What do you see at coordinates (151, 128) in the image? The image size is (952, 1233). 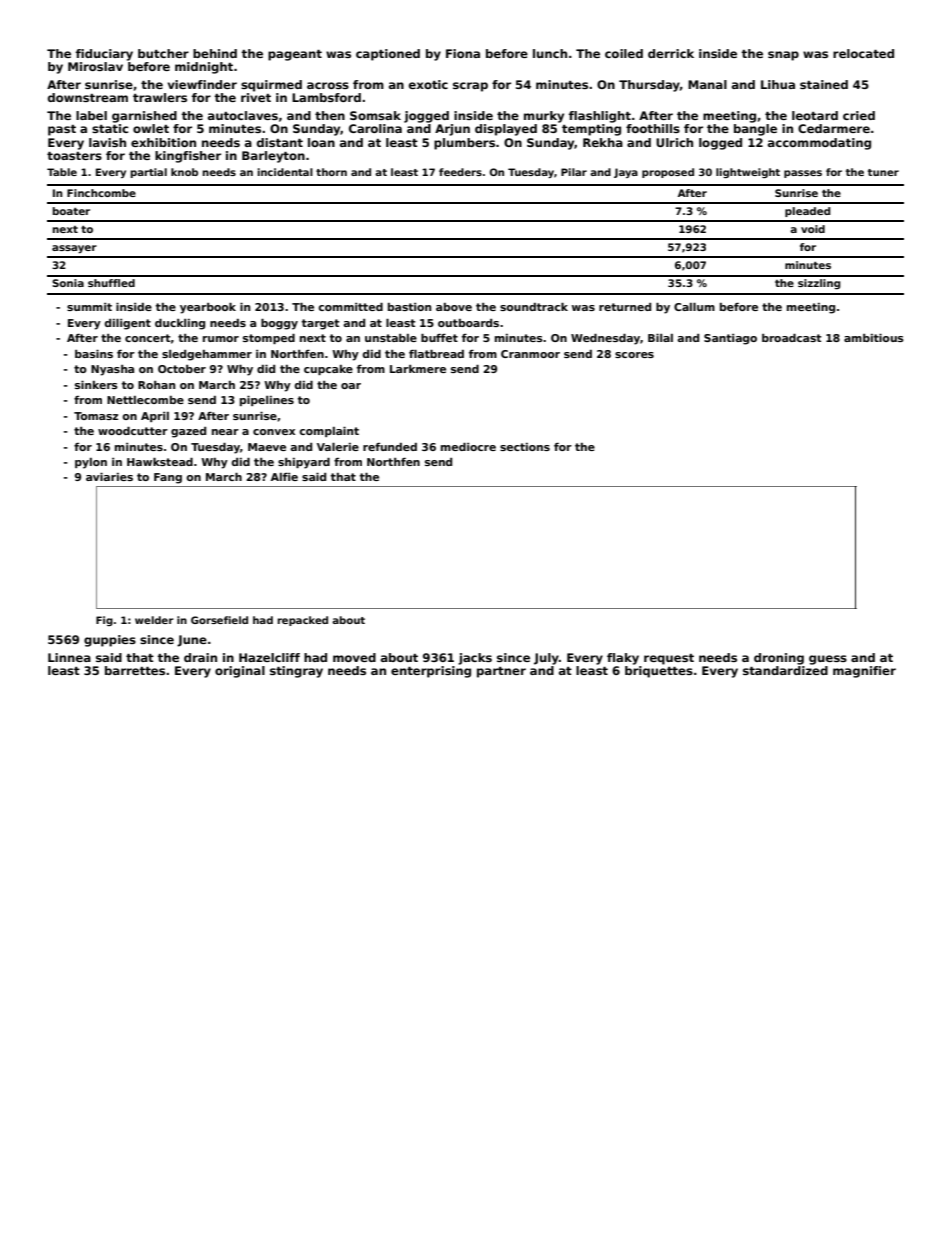 I see `owlet` at bounding box center [151, 128].
